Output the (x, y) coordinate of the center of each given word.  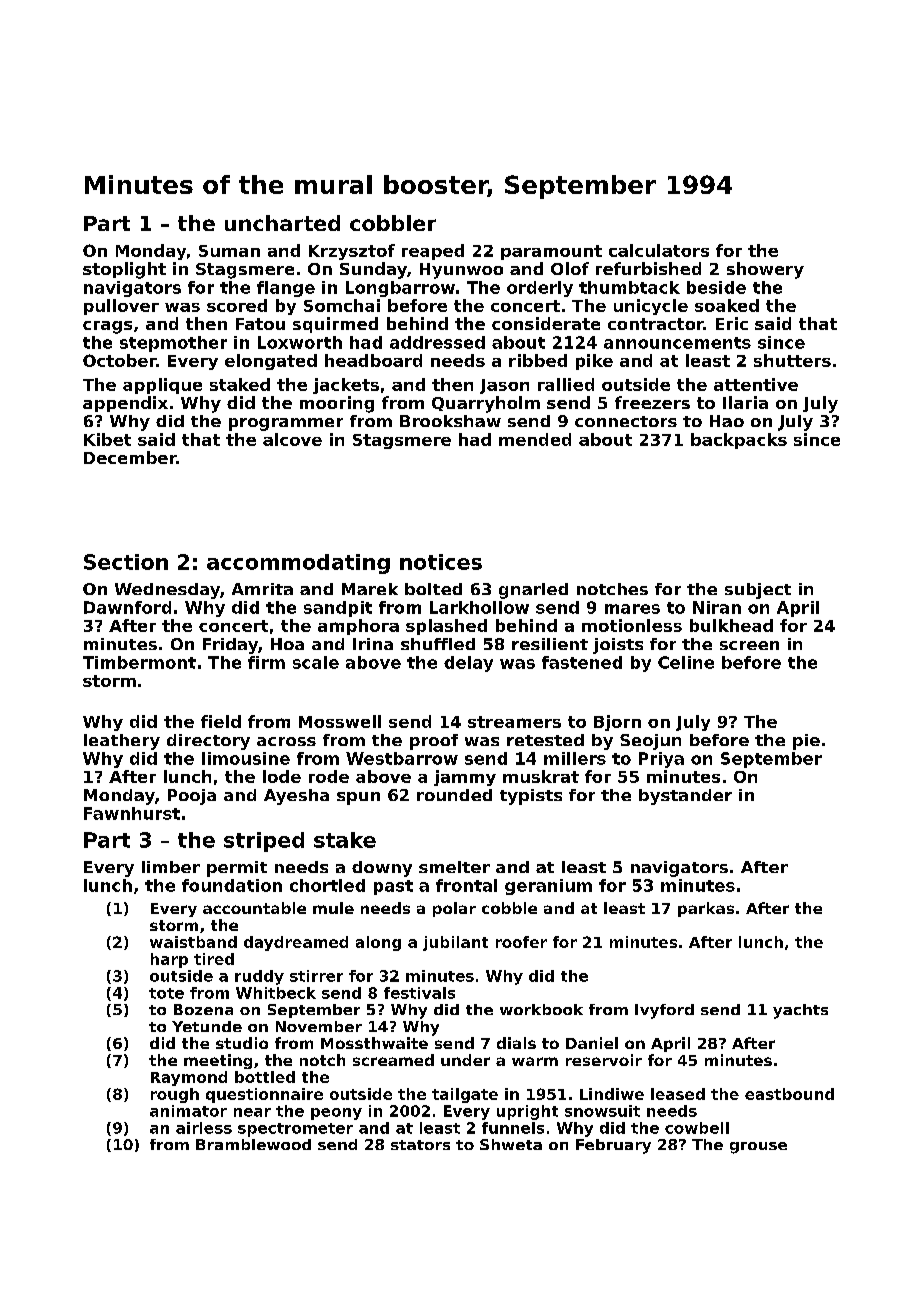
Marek (370, 589)
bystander (685, 797)
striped (264, 842)
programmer (286, 424)
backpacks (739, 441)
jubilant (455, 943)
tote (166, 993)
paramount (551, 252)
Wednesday (167, 591)
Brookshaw (450, 421)
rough (175, 1095)
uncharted (282, 223)
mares (632, 609)
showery (765, 270)
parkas (706, 909)
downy (382, 869)
